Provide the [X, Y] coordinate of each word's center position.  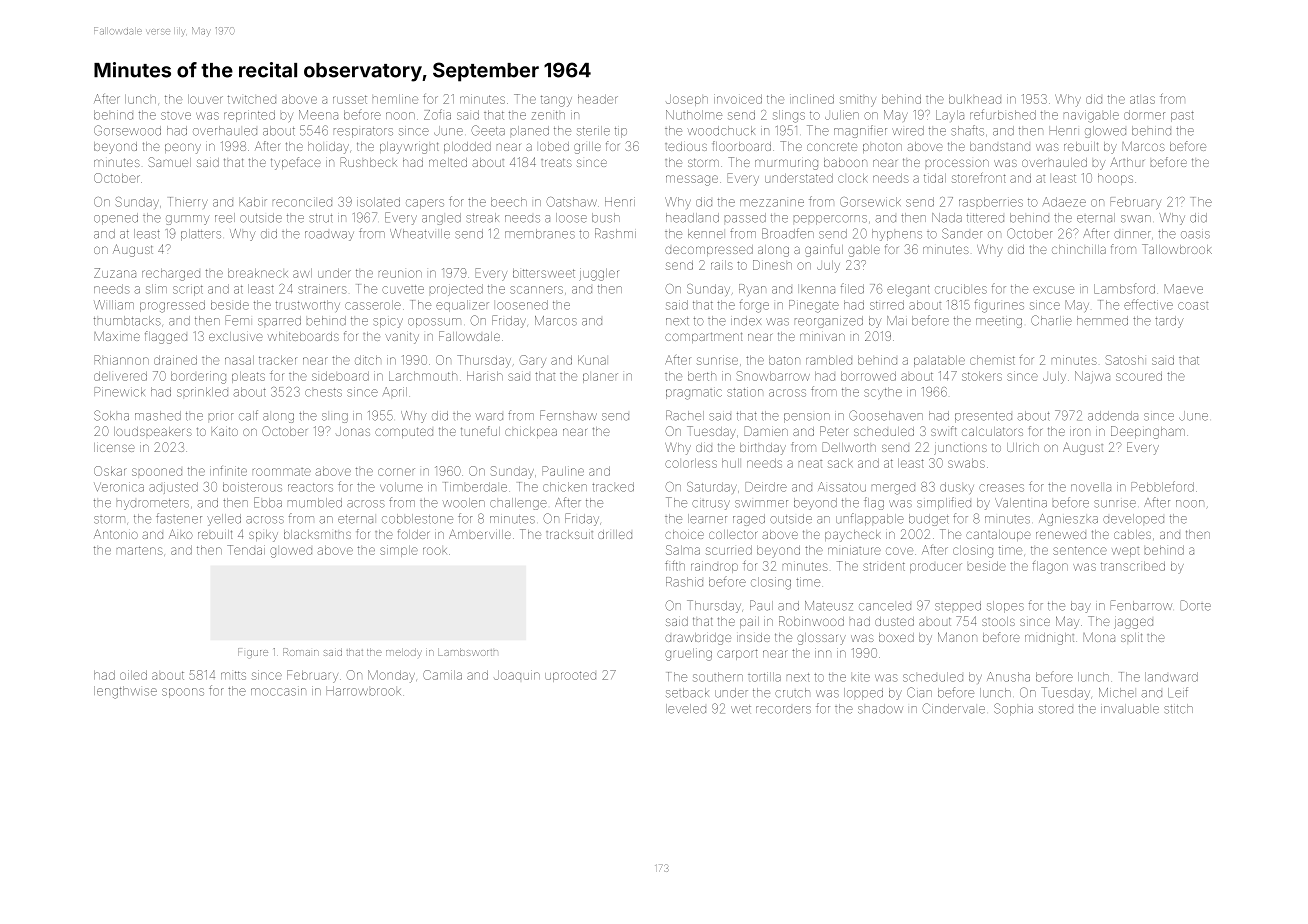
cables [1132, 534]
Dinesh [772, 265]
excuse [1053, 290]
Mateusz [829, 606]
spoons [183, 693]
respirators [363, 132]
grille [587, 148]
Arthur [1127, 162]
